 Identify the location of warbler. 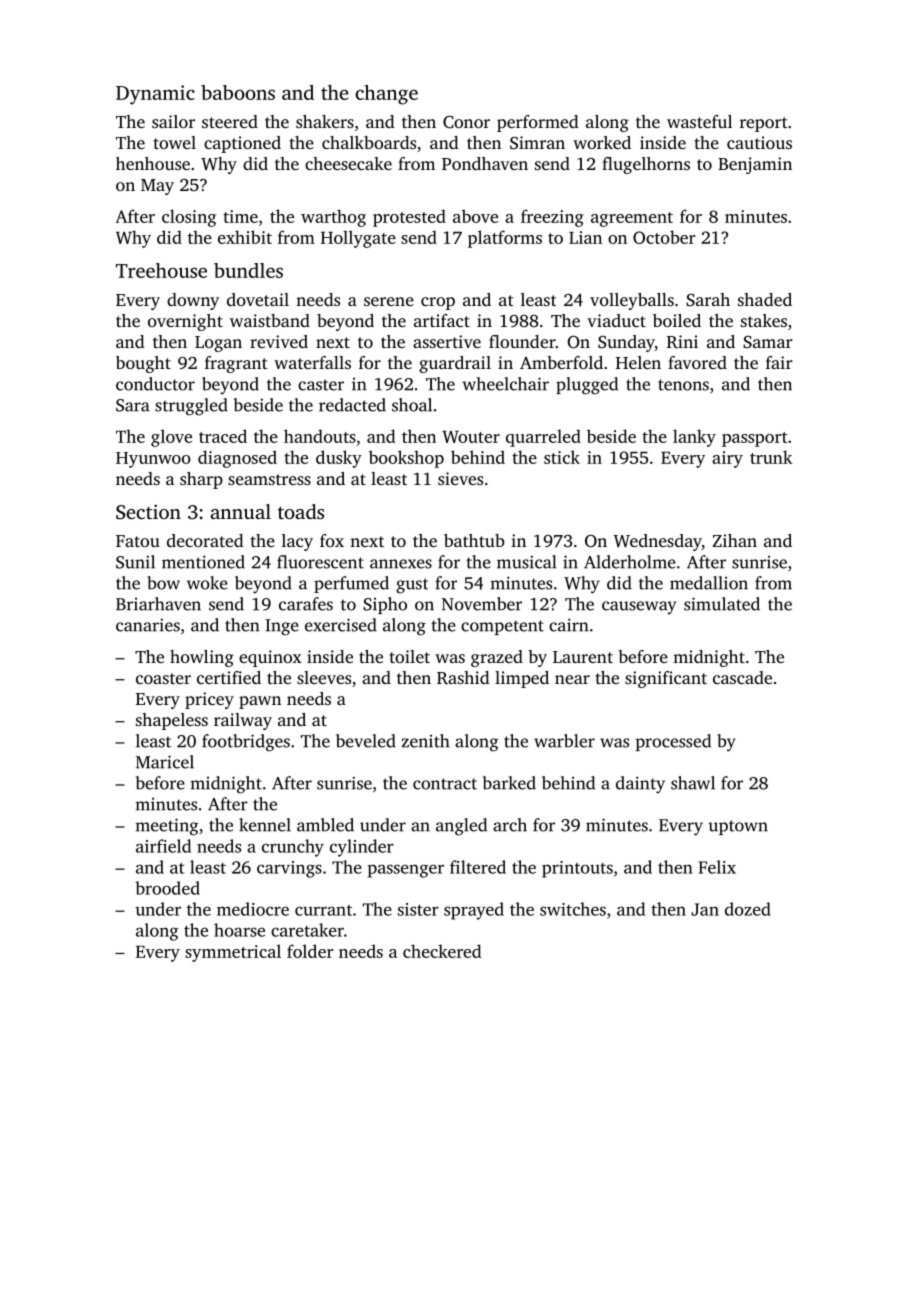
(564, 741).
